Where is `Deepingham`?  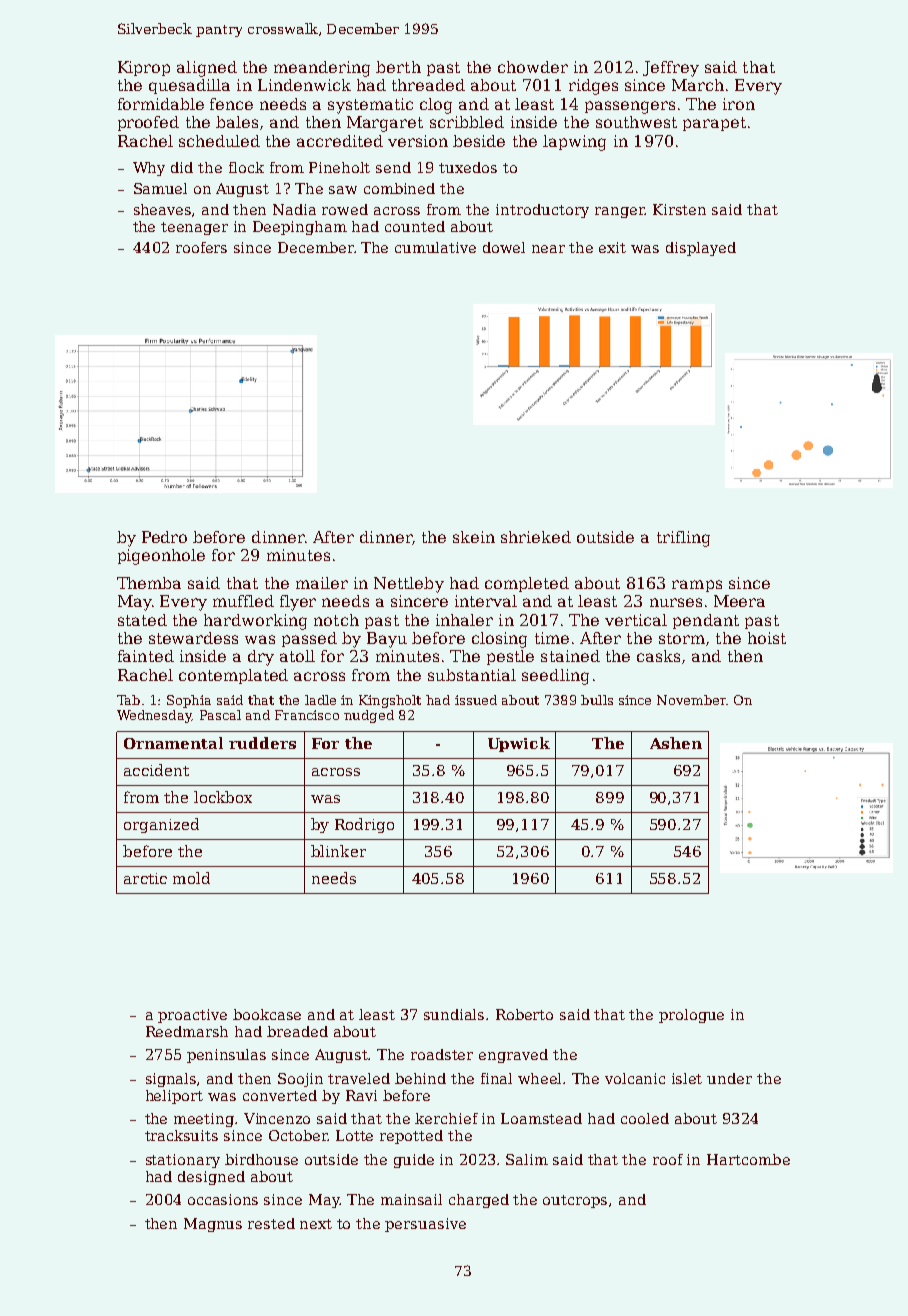
Deepingham is located at coordinates (300, 228).
